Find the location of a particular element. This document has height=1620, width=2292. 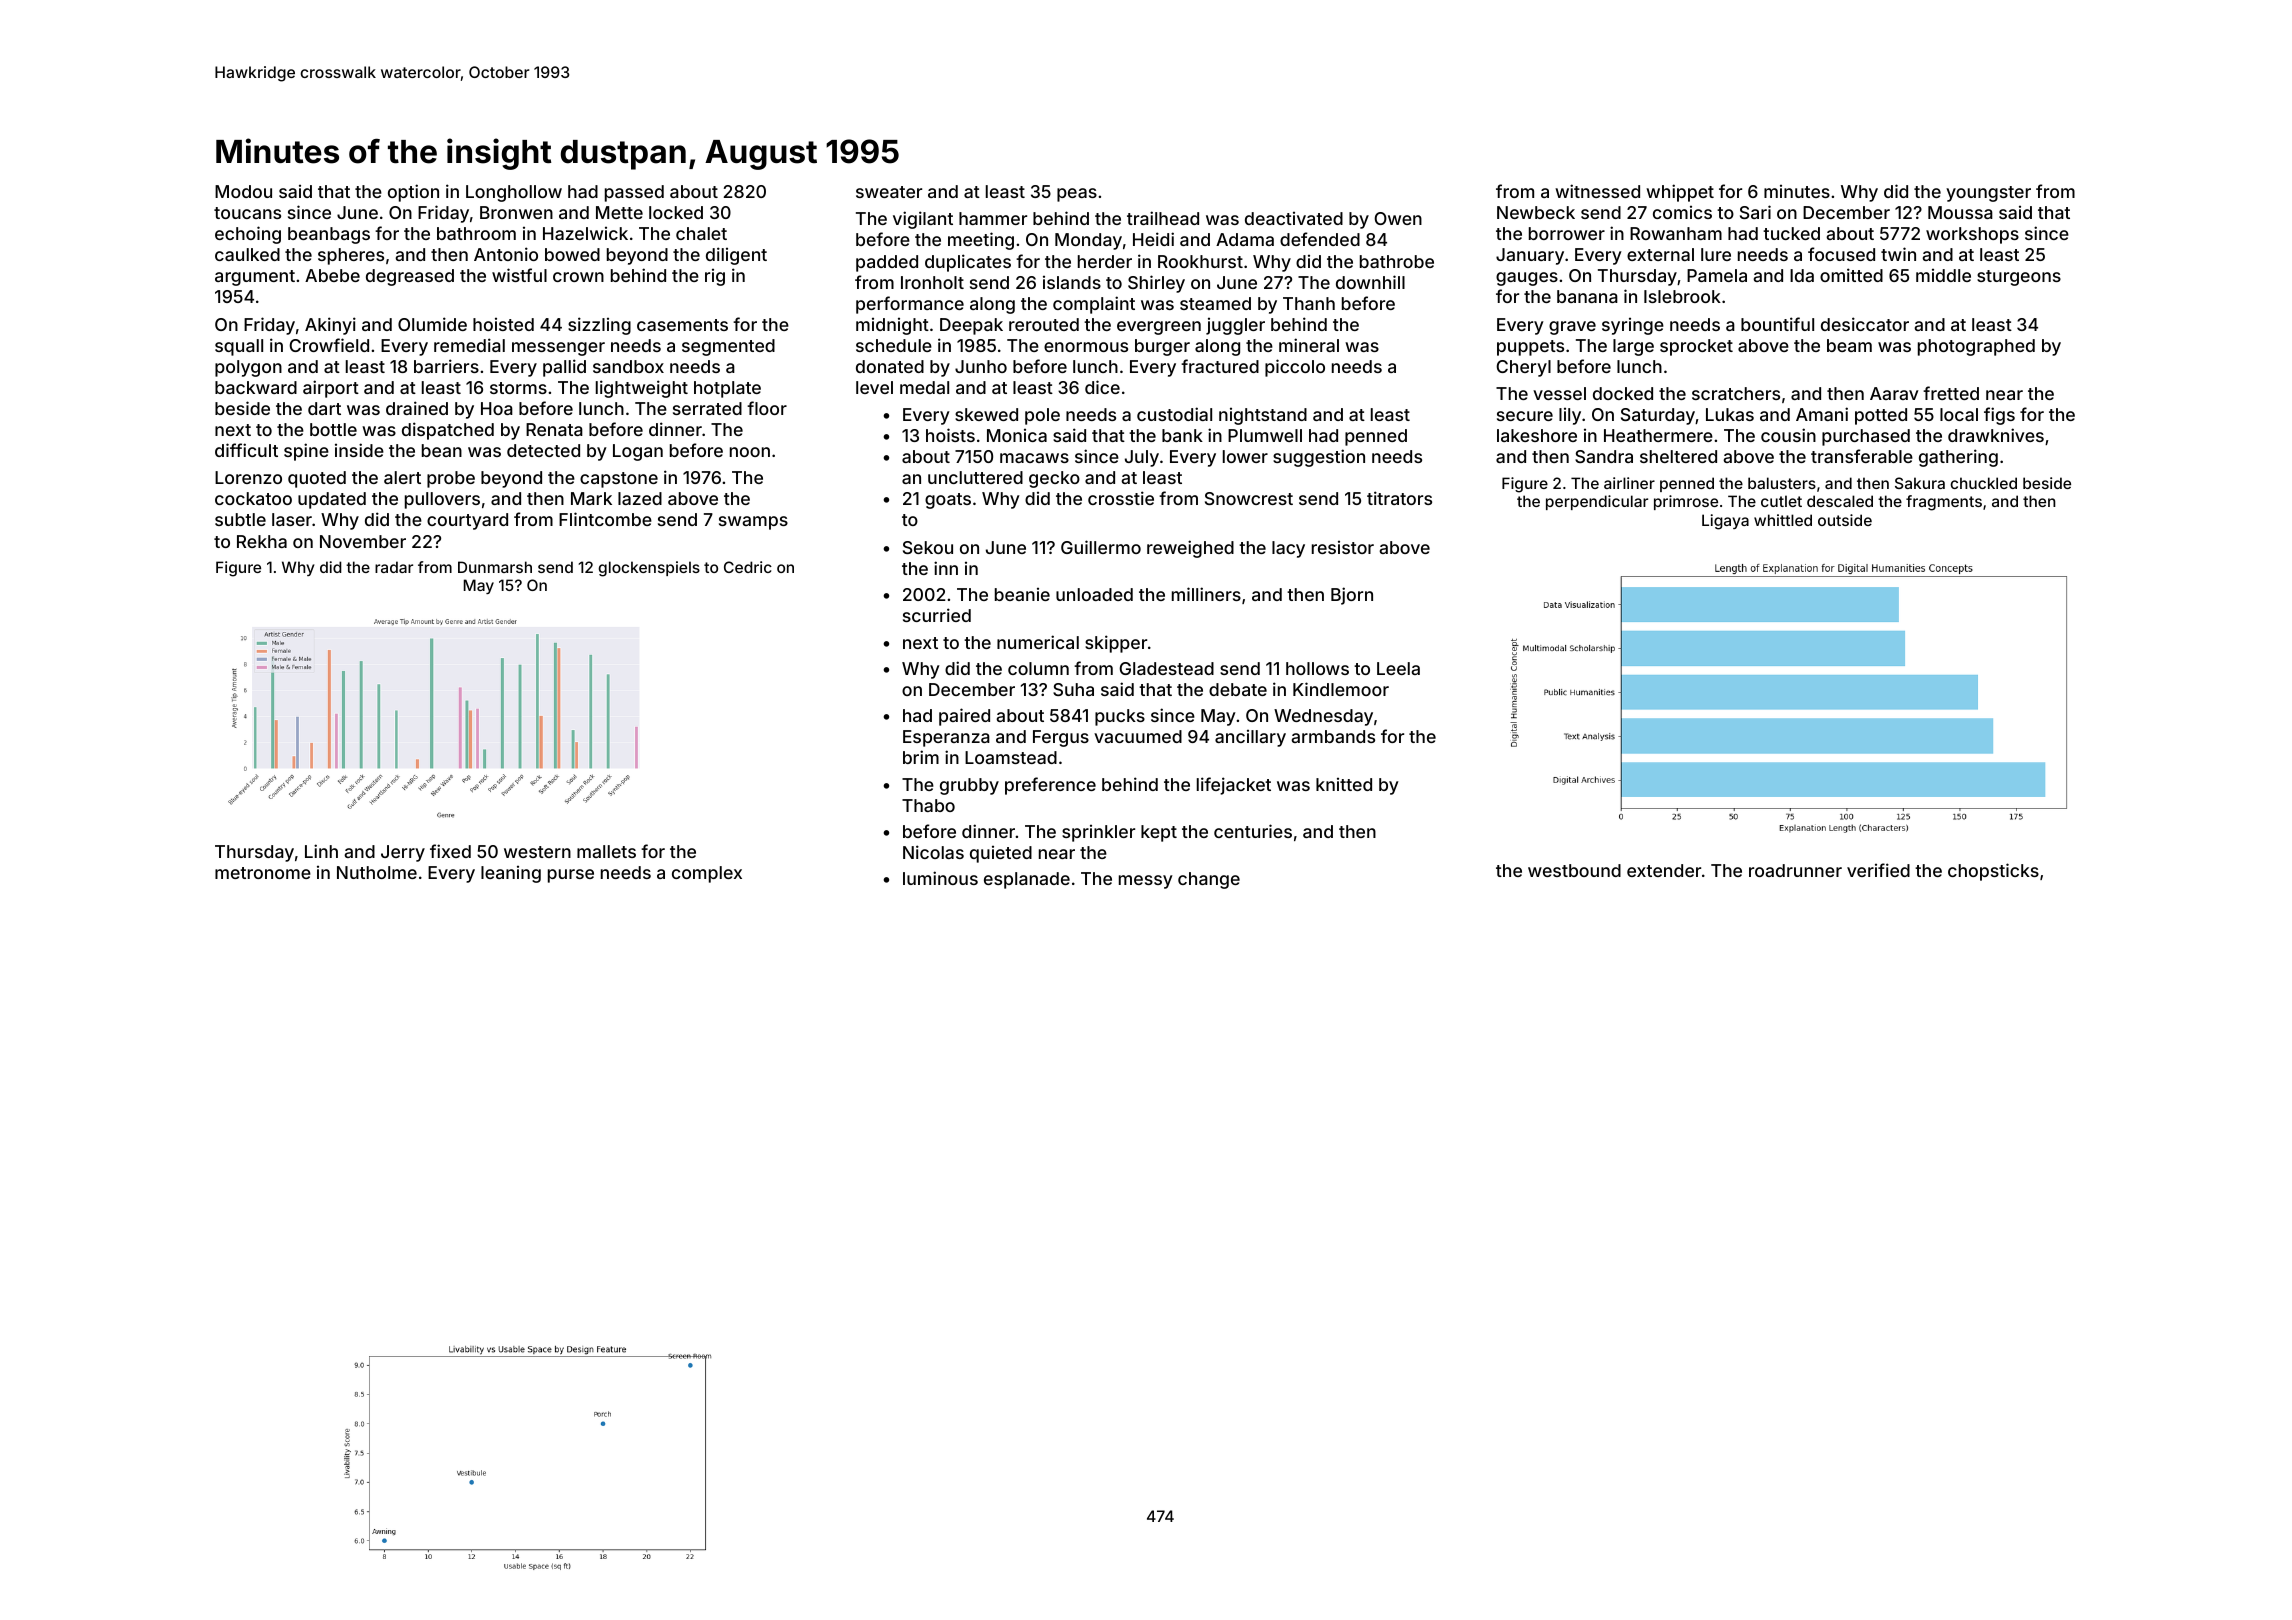

chopsticks is located at coordinates (1993, 872).
